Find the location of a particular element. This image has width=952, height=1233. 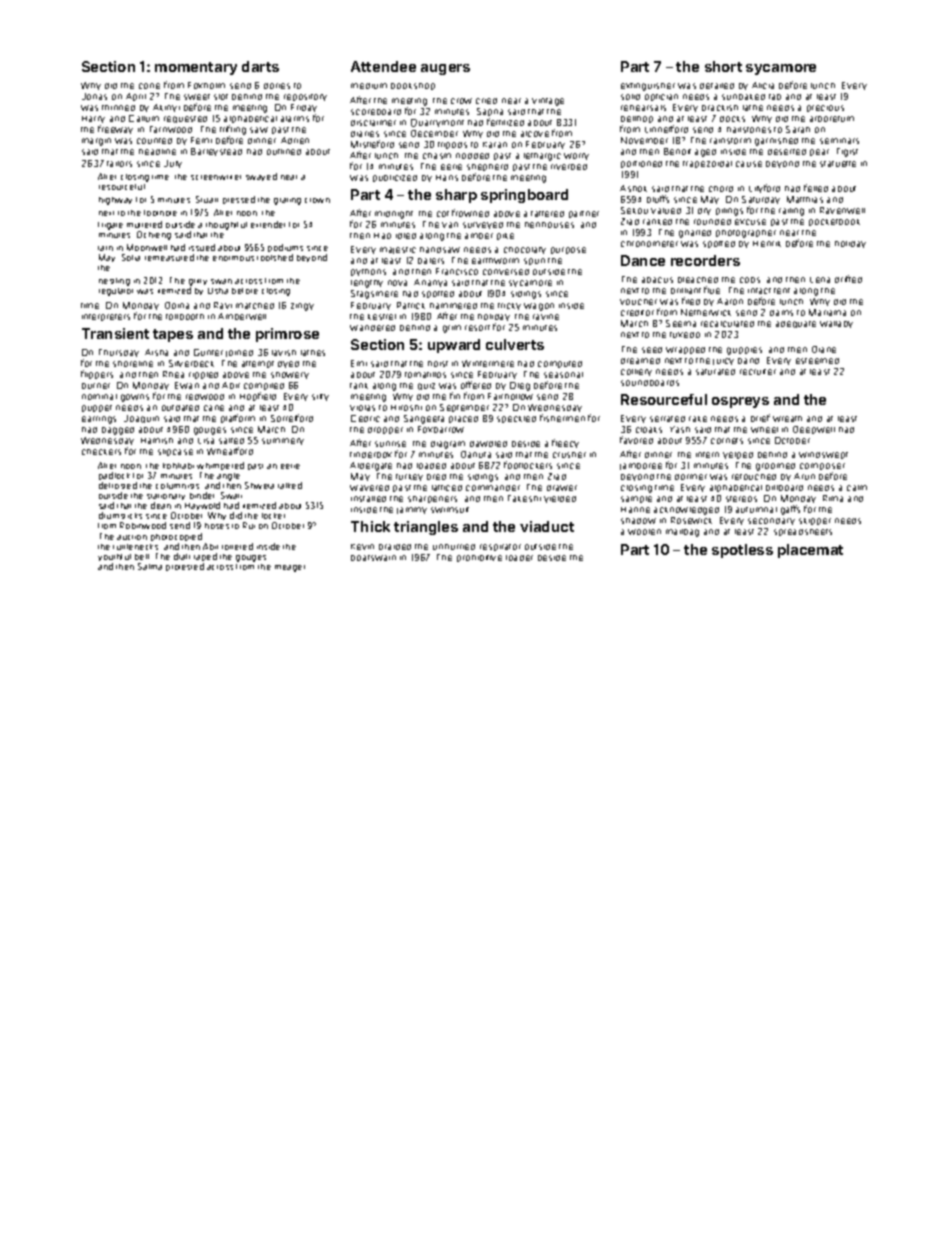

diaries is located at coordinates (365, 134).
